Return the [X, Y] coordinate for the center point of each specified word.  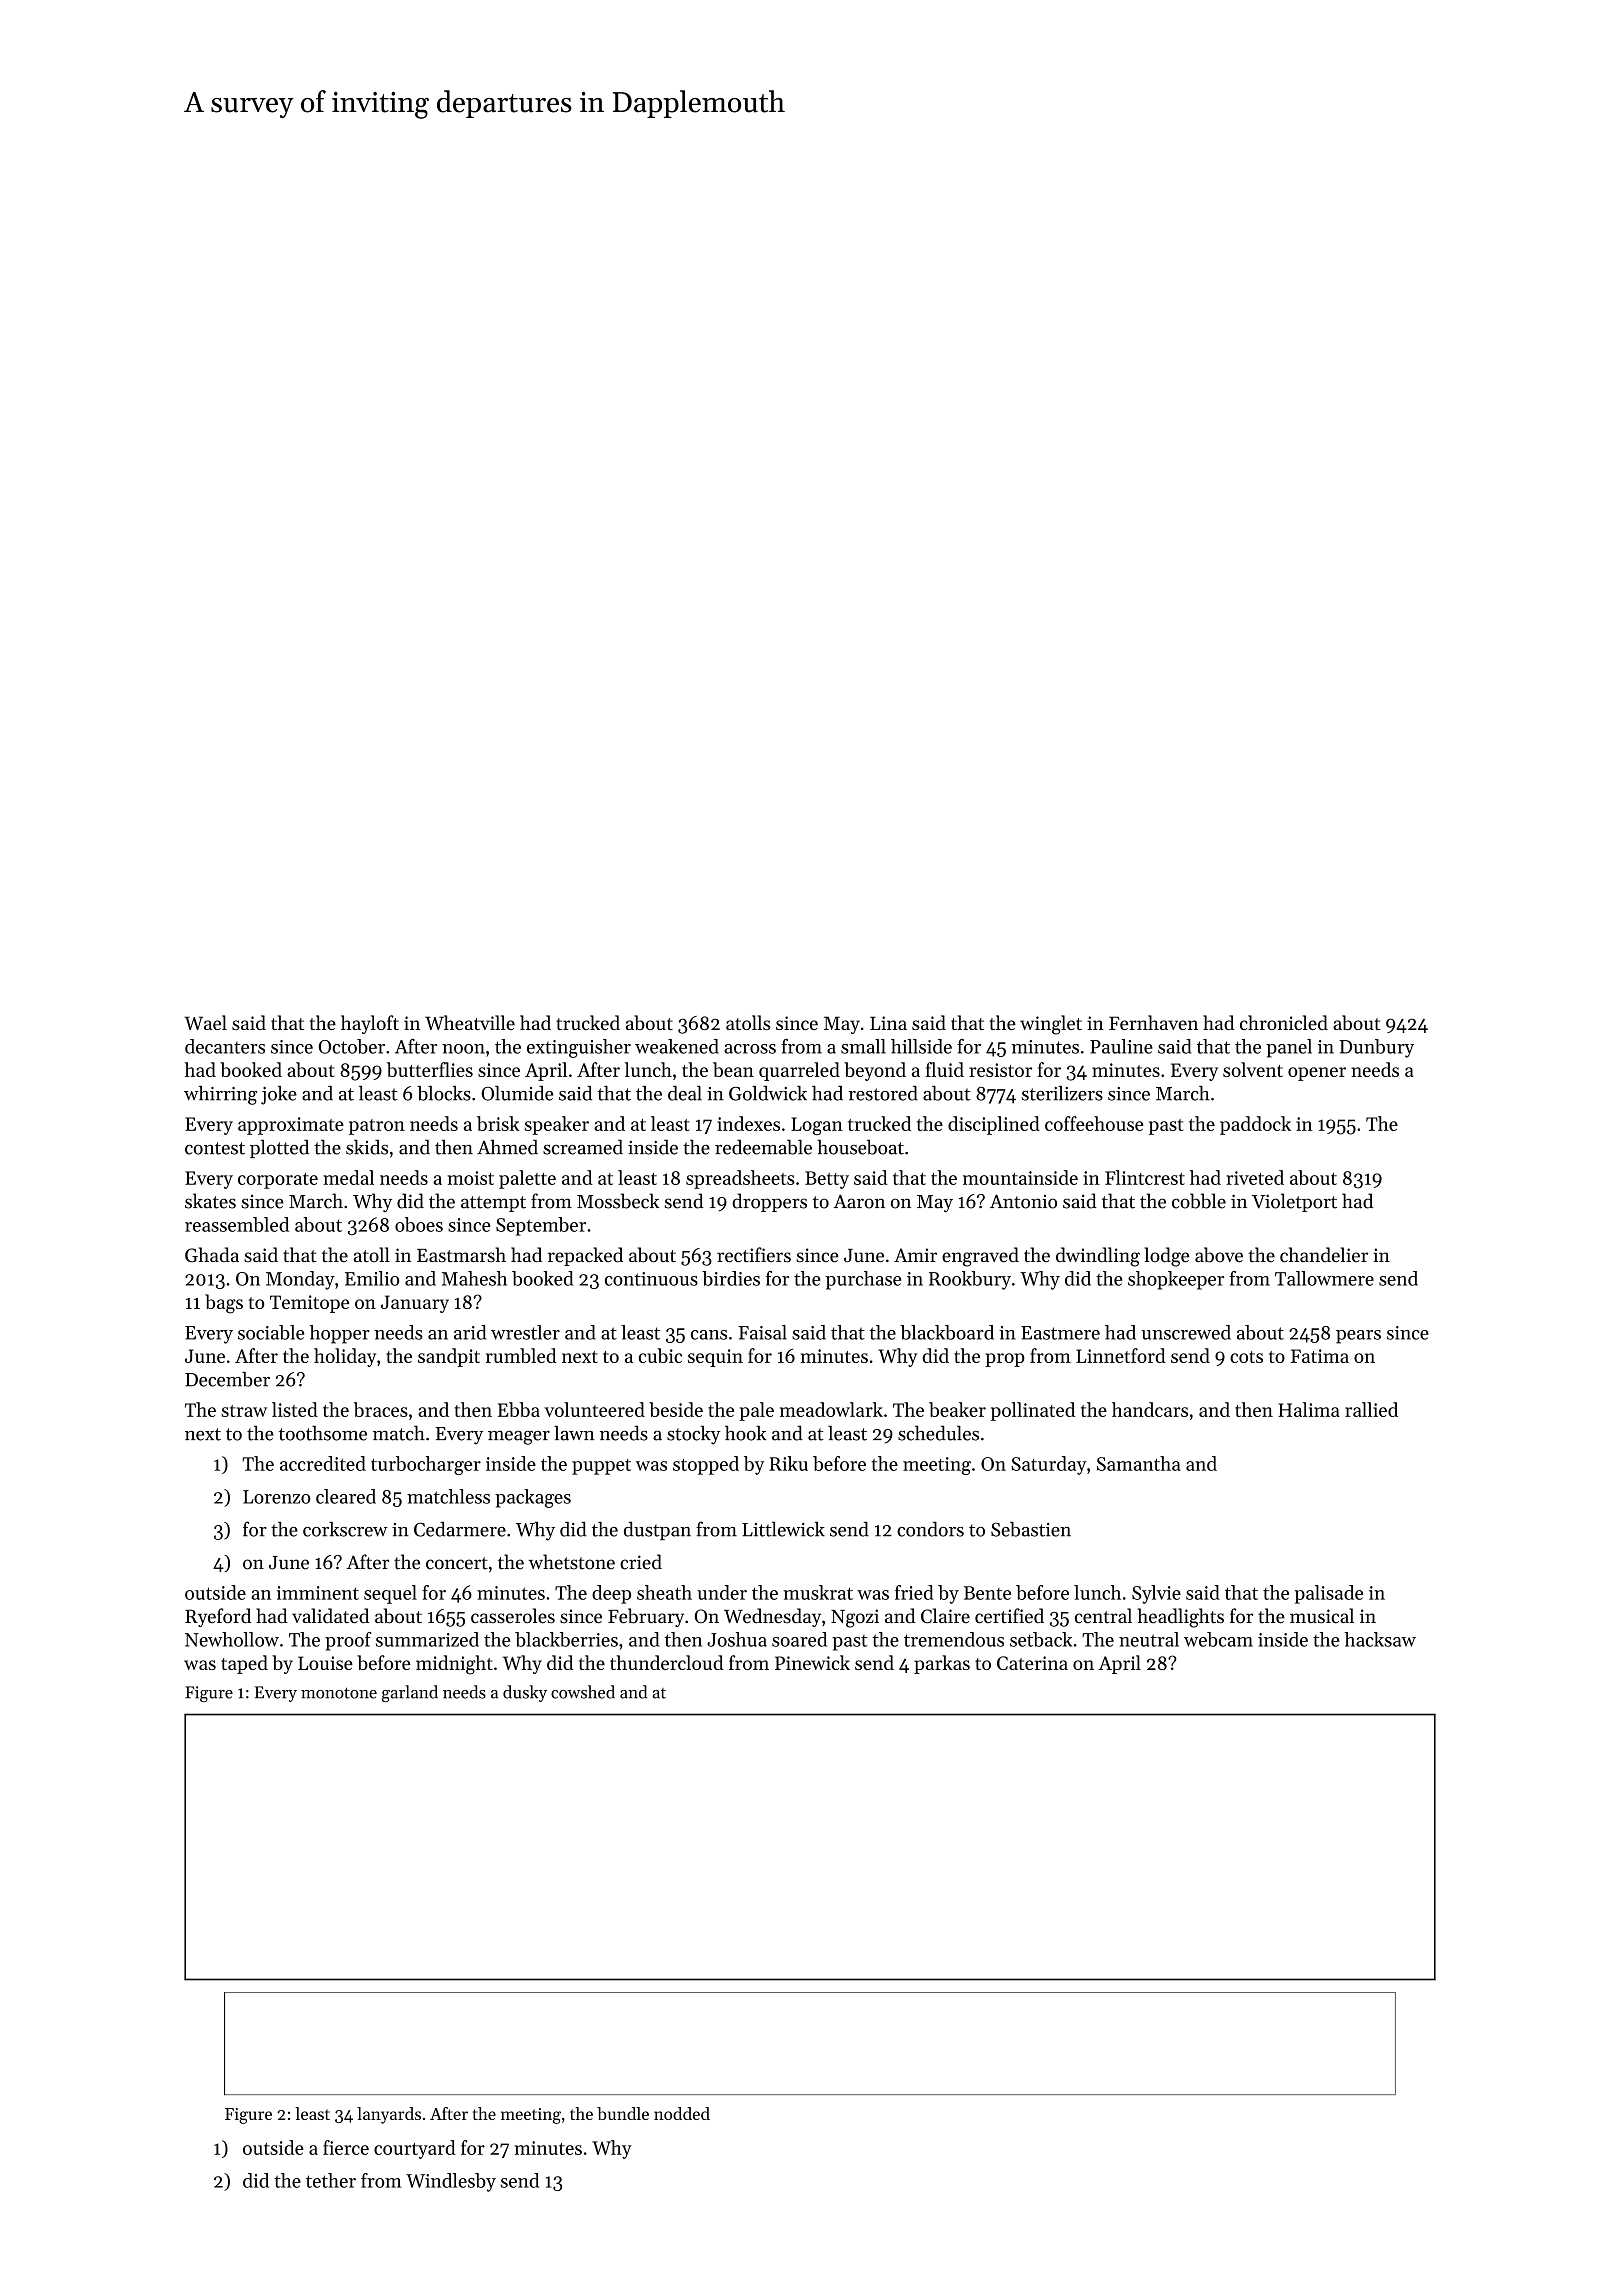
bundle [623, 2113]
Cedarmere [460, 1529]
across [750, 1049]
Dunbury [1376, 1048]
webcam [1218, 1639]
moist [470, 1178]
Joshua [737, 1639]
